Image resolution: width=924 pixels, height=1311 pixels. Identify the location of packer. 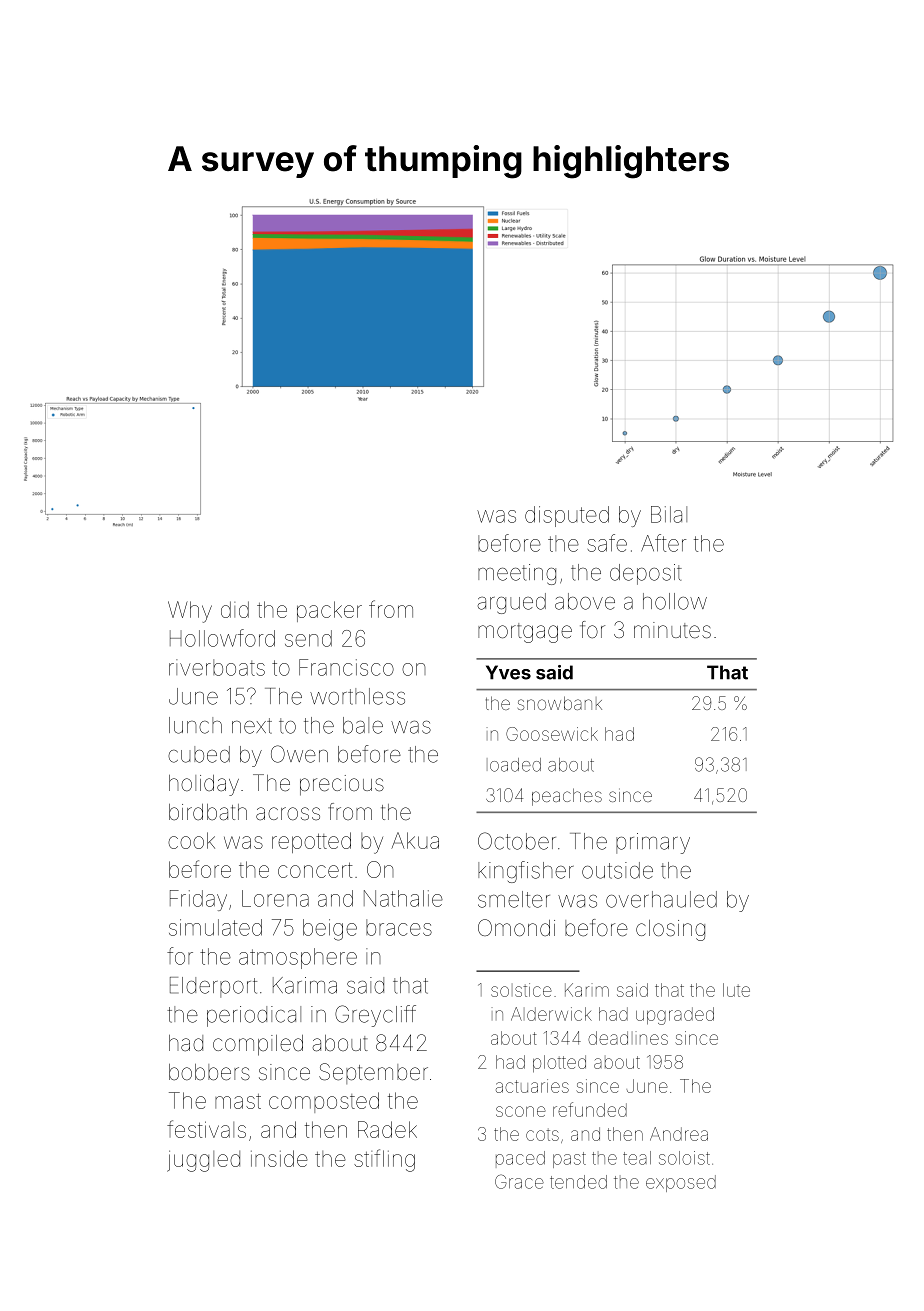
(329, 611).
